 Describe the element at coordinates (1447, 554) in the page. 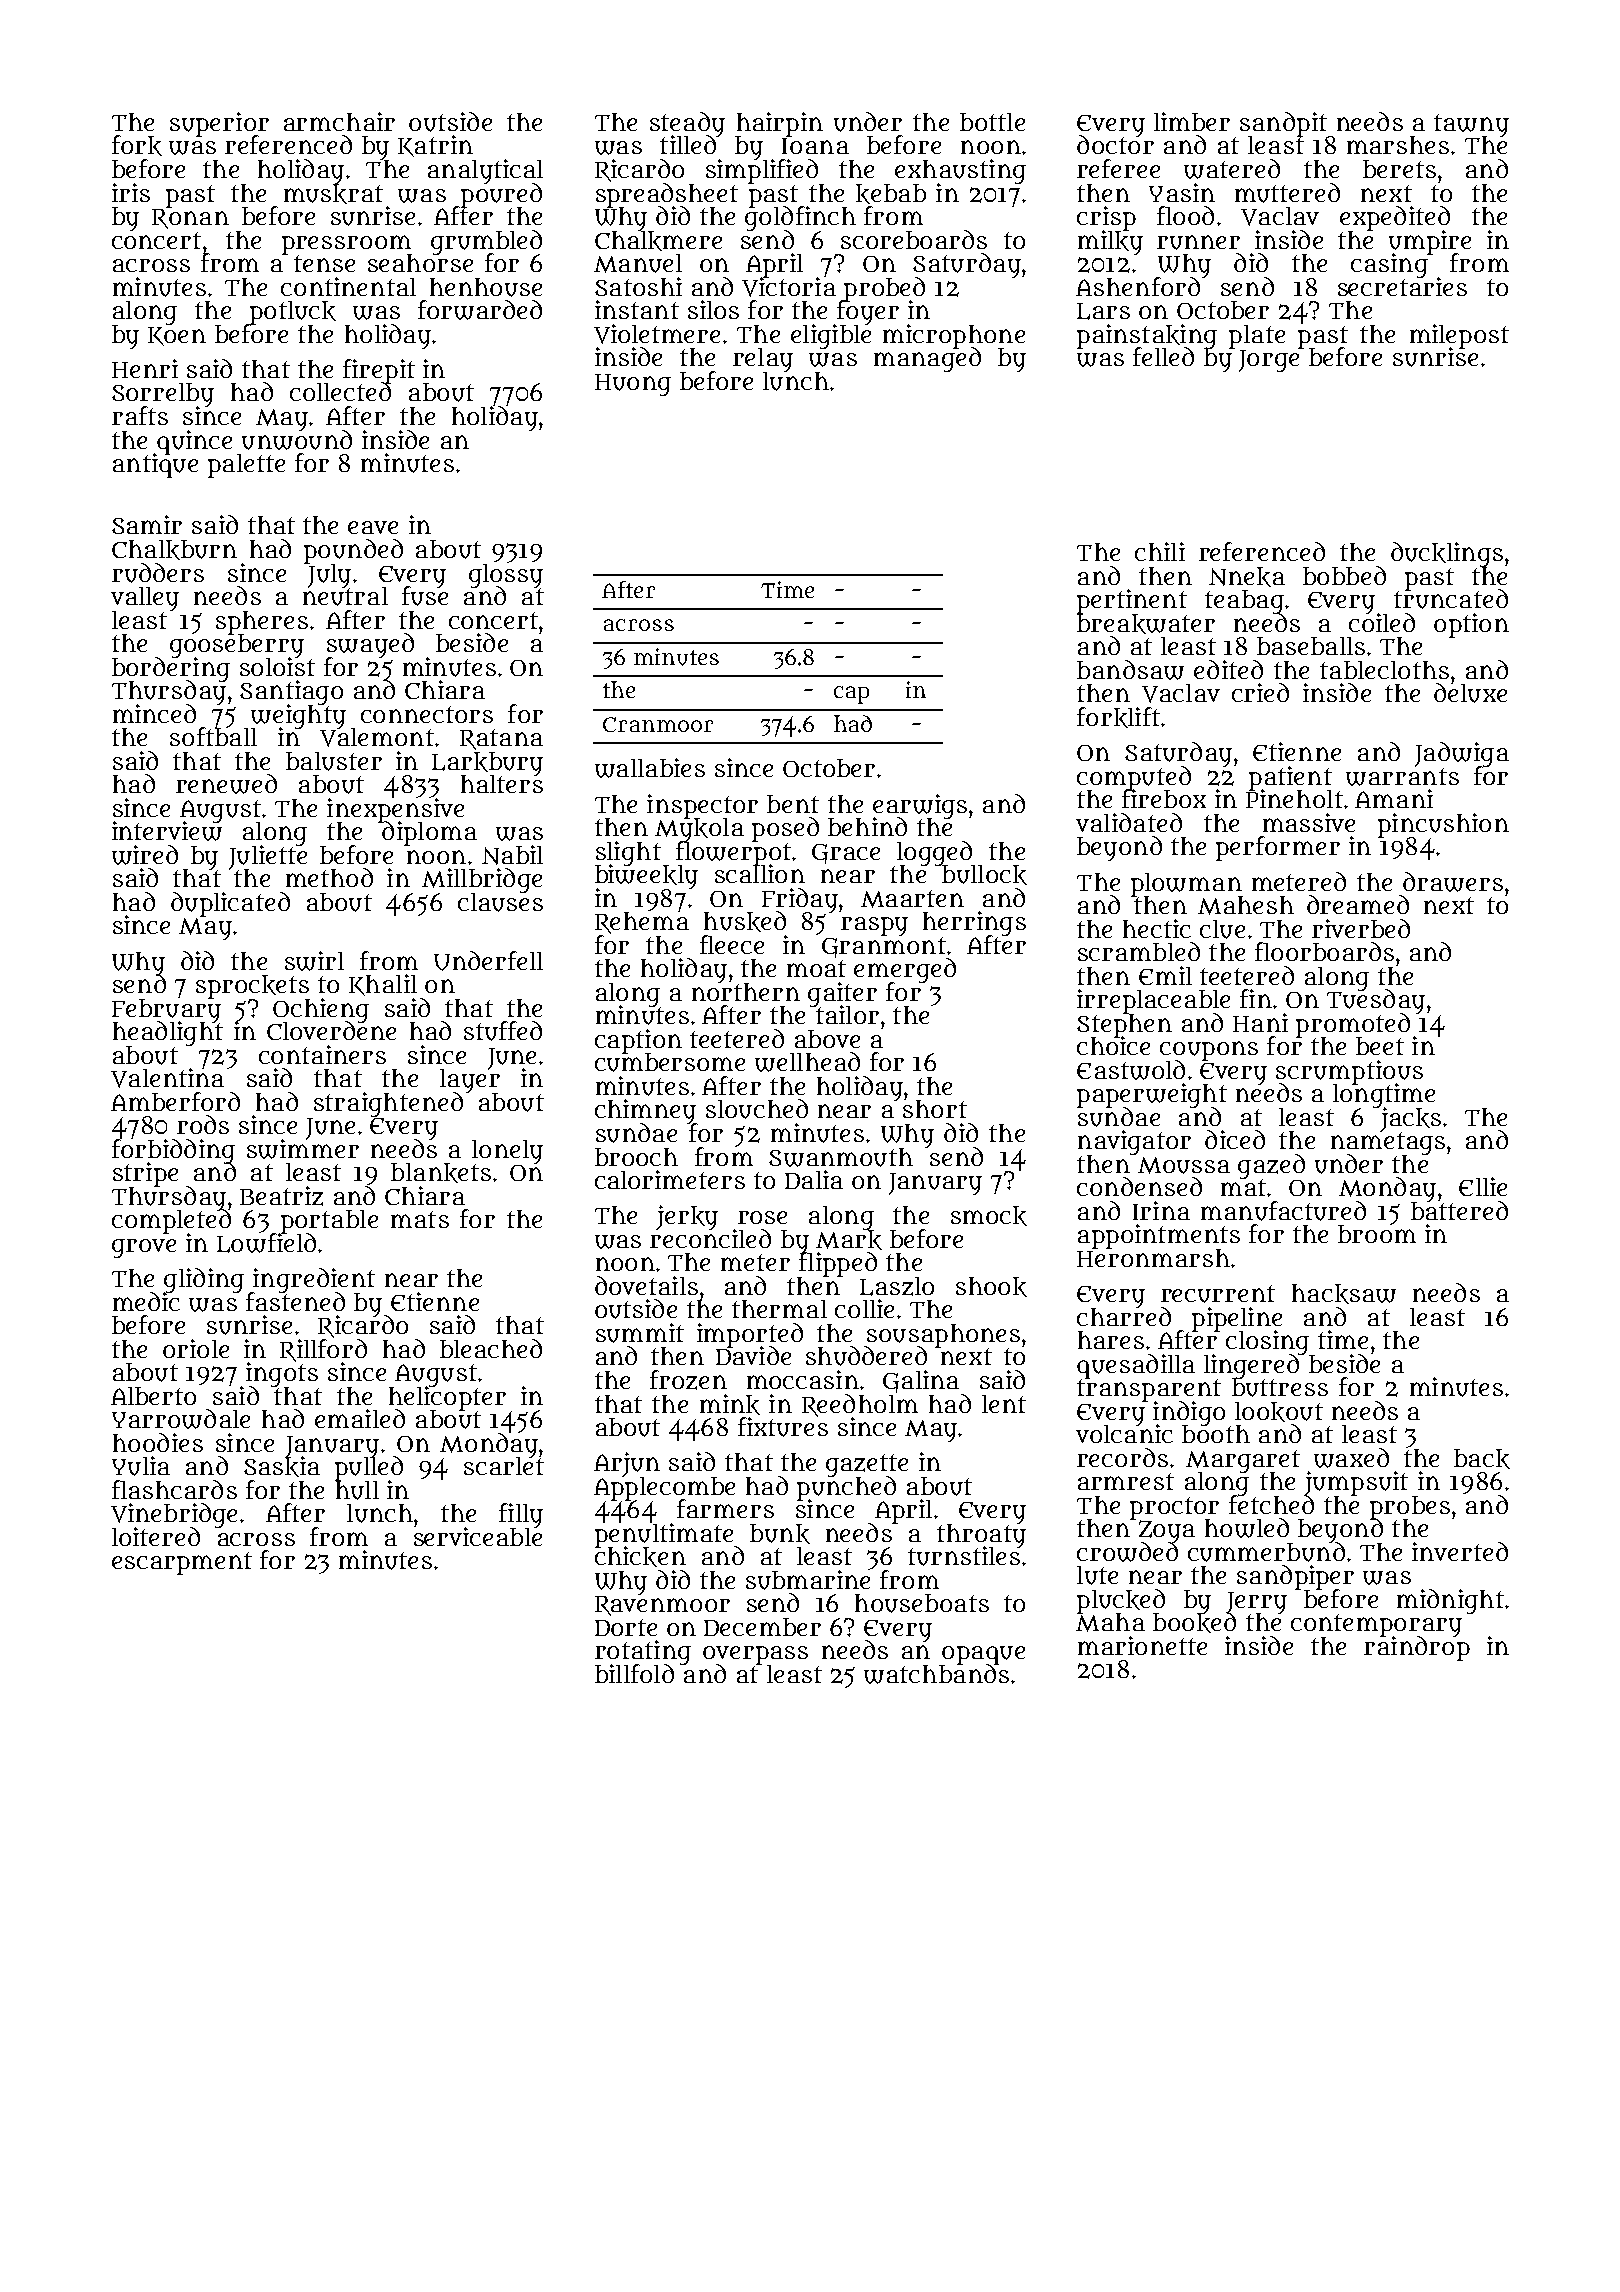

I see `ducklings` at that location.
